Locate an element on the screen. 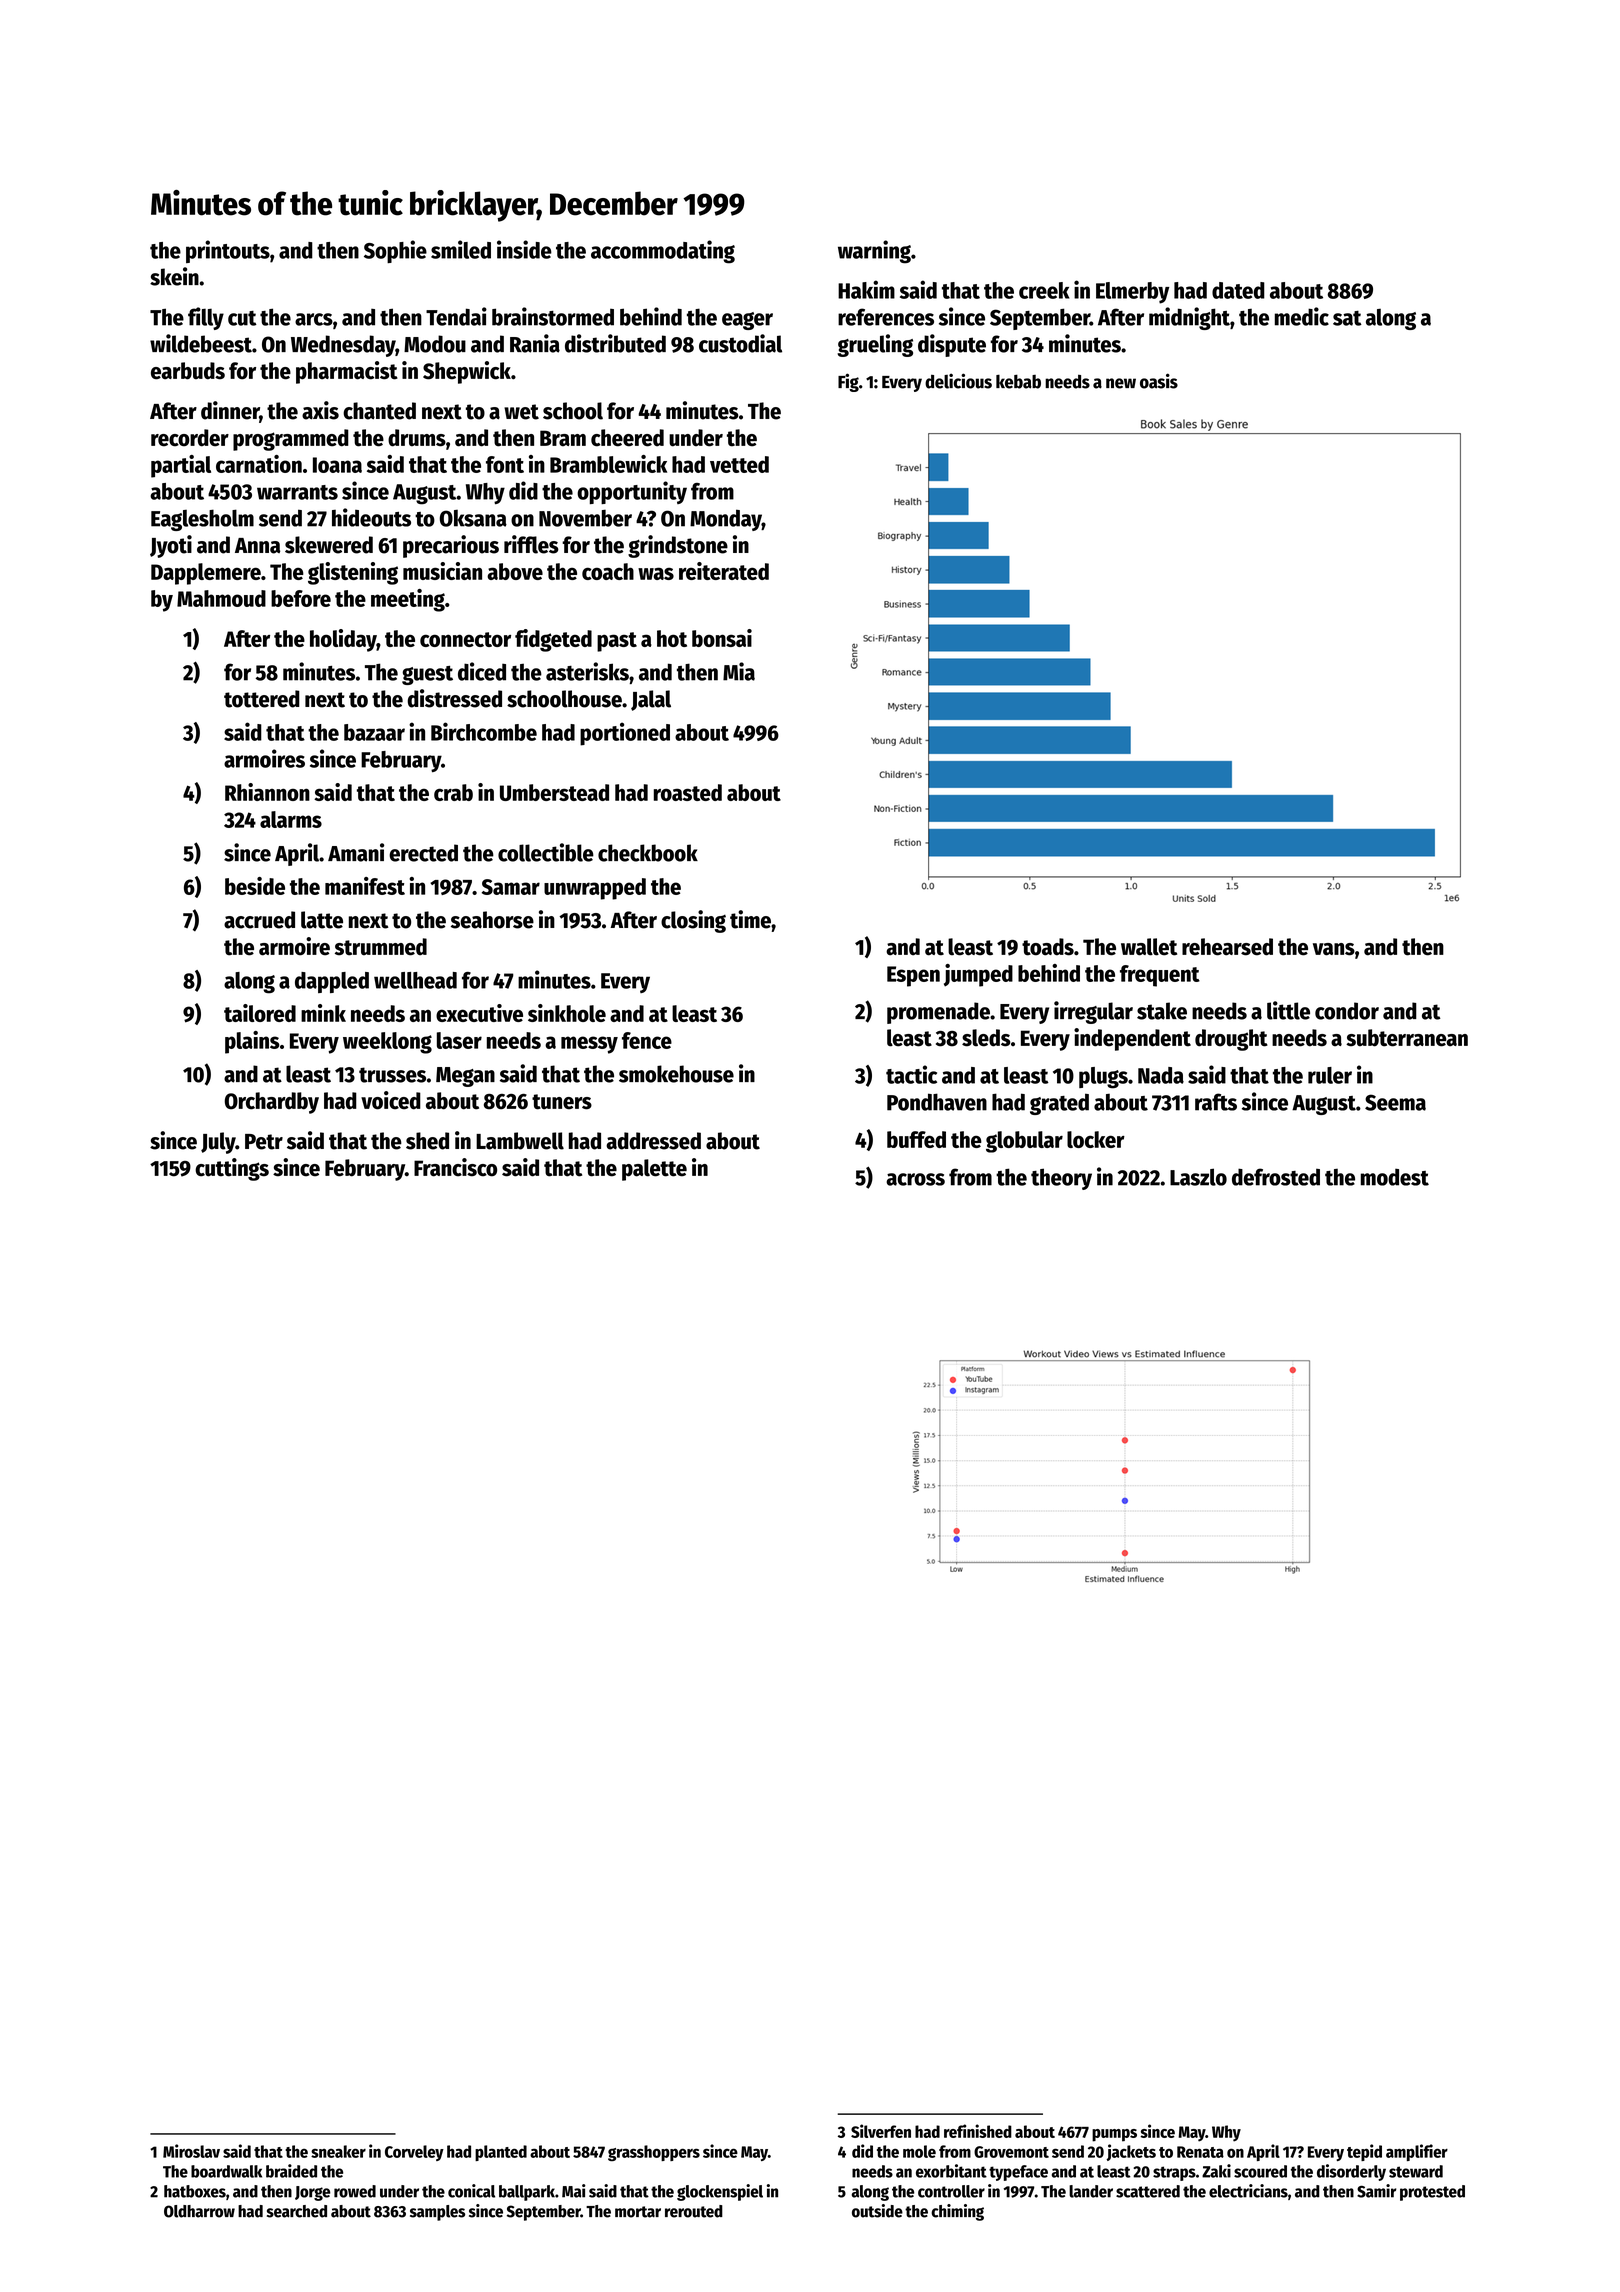  outside is located at coordinates (877, 2211).
